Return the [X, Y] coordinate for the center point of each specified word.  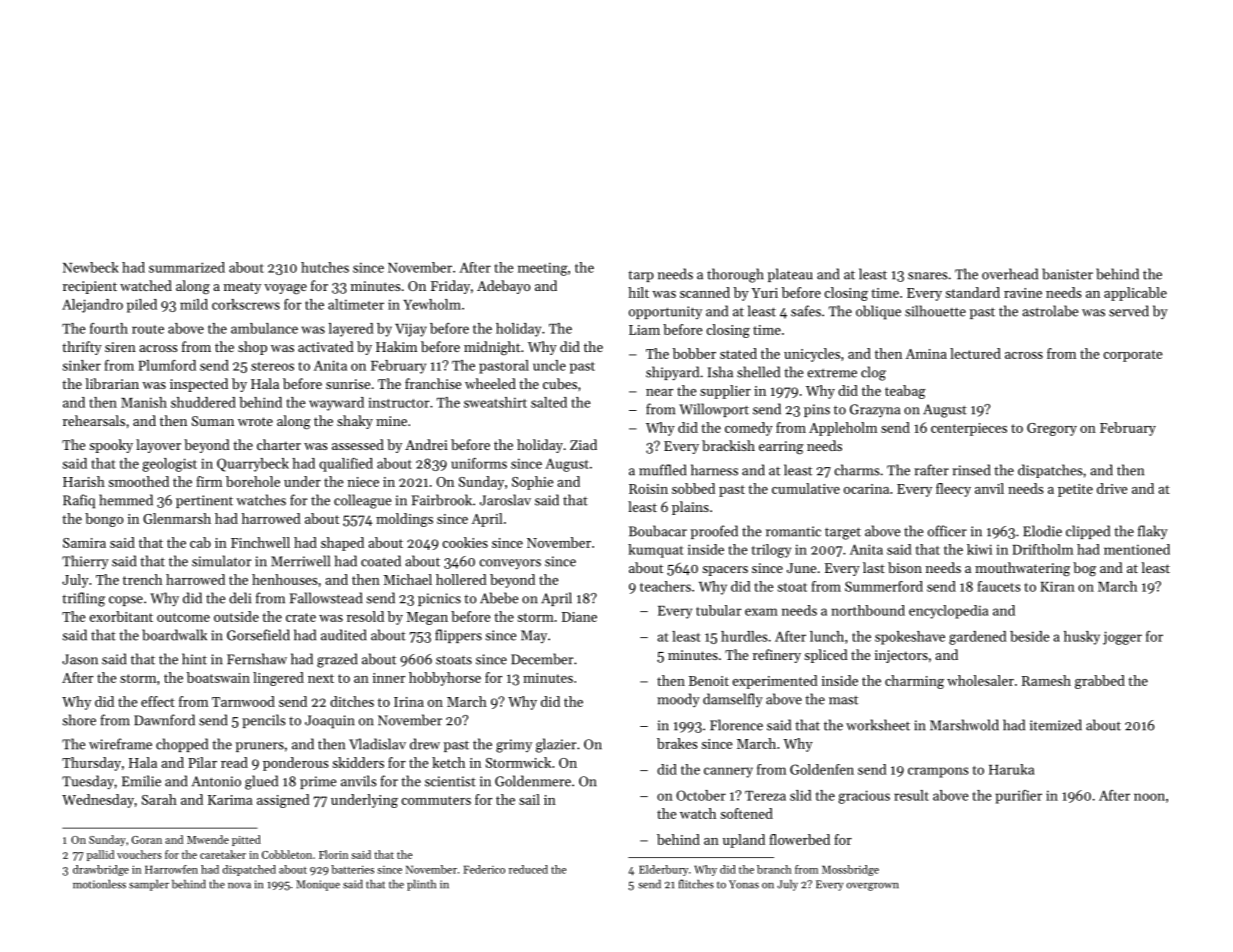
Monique [318, 885]
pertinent [204, 501]
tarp [641, 276]
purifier [1019, 797]
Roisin [648, 489]
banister [1067, 274]
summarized [187, 267]
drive [1112, 488]
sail [529, 799]
